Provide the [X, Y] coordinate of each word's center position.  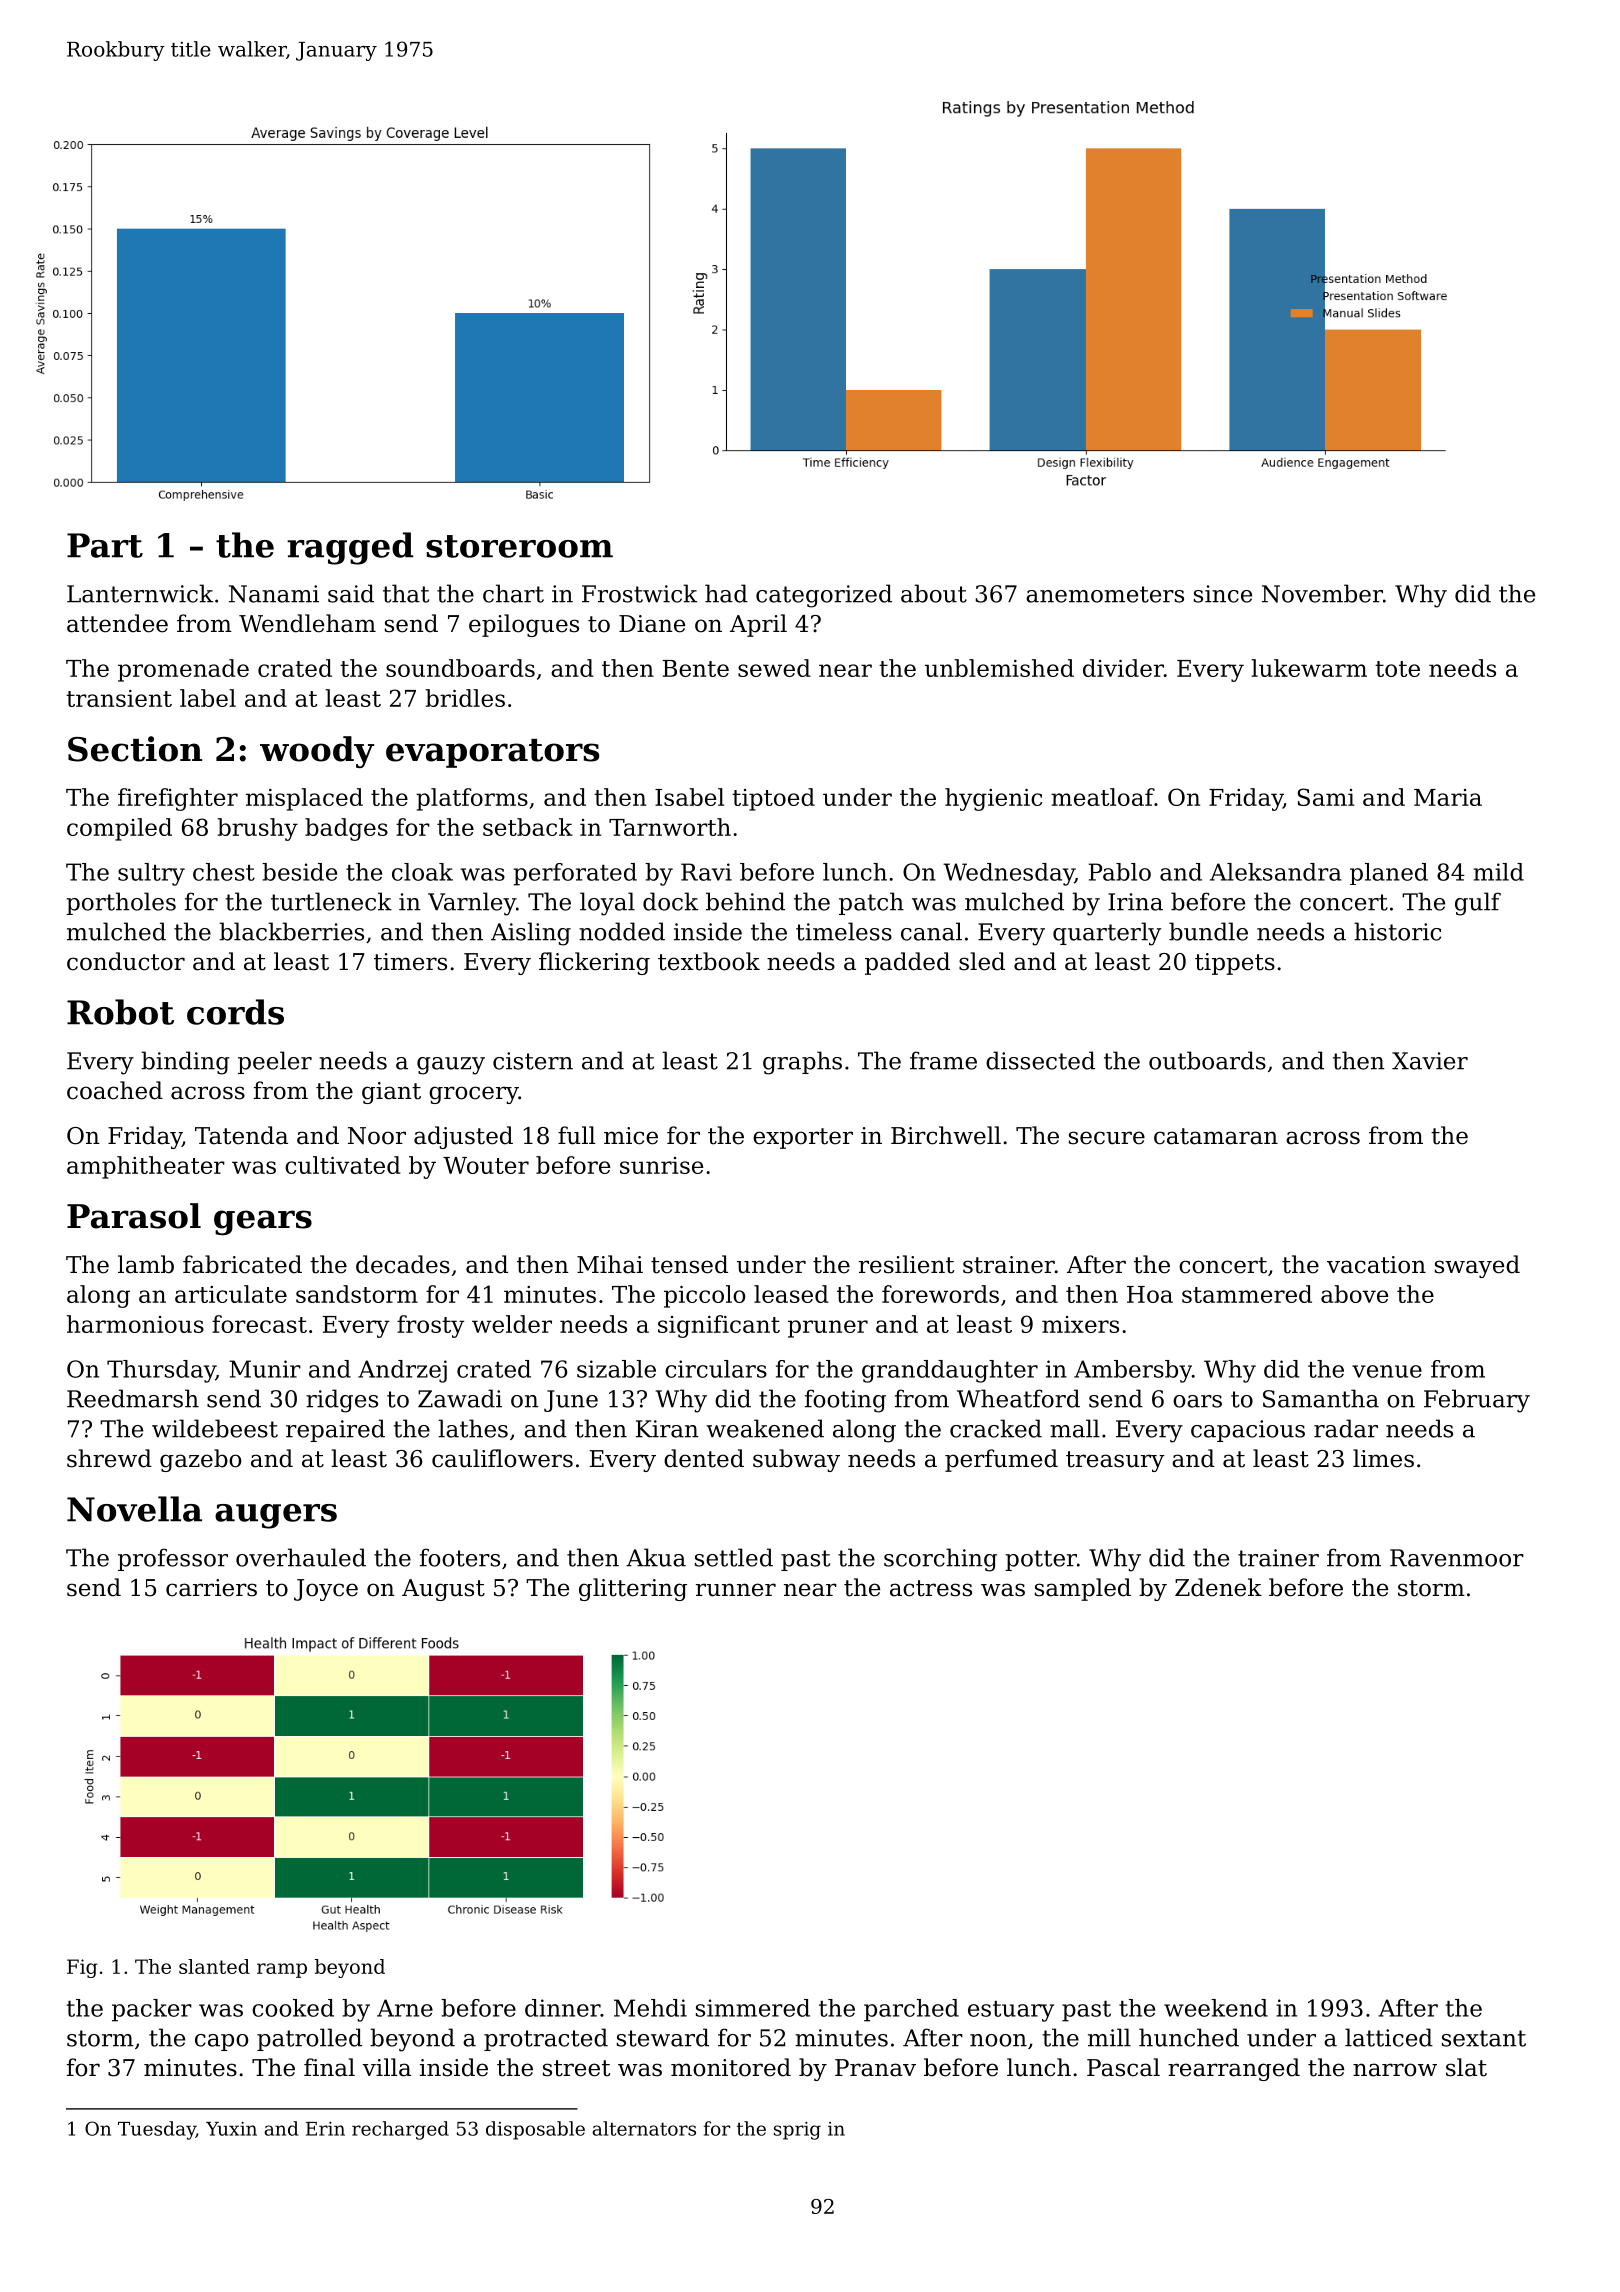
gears [263, 1222]
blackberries [291, 931]
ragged [350, 548]
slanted [214, 1966]
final [329, 2067]
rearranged [1234, 2069]
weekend [1216, 2008]
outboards [1207, 1060]
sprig [797, 2131]
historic [1397, 931]
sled [982, 961]
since [1223, 594]
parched [911, 2010]
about [934, 593]
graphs [802, 1063]
